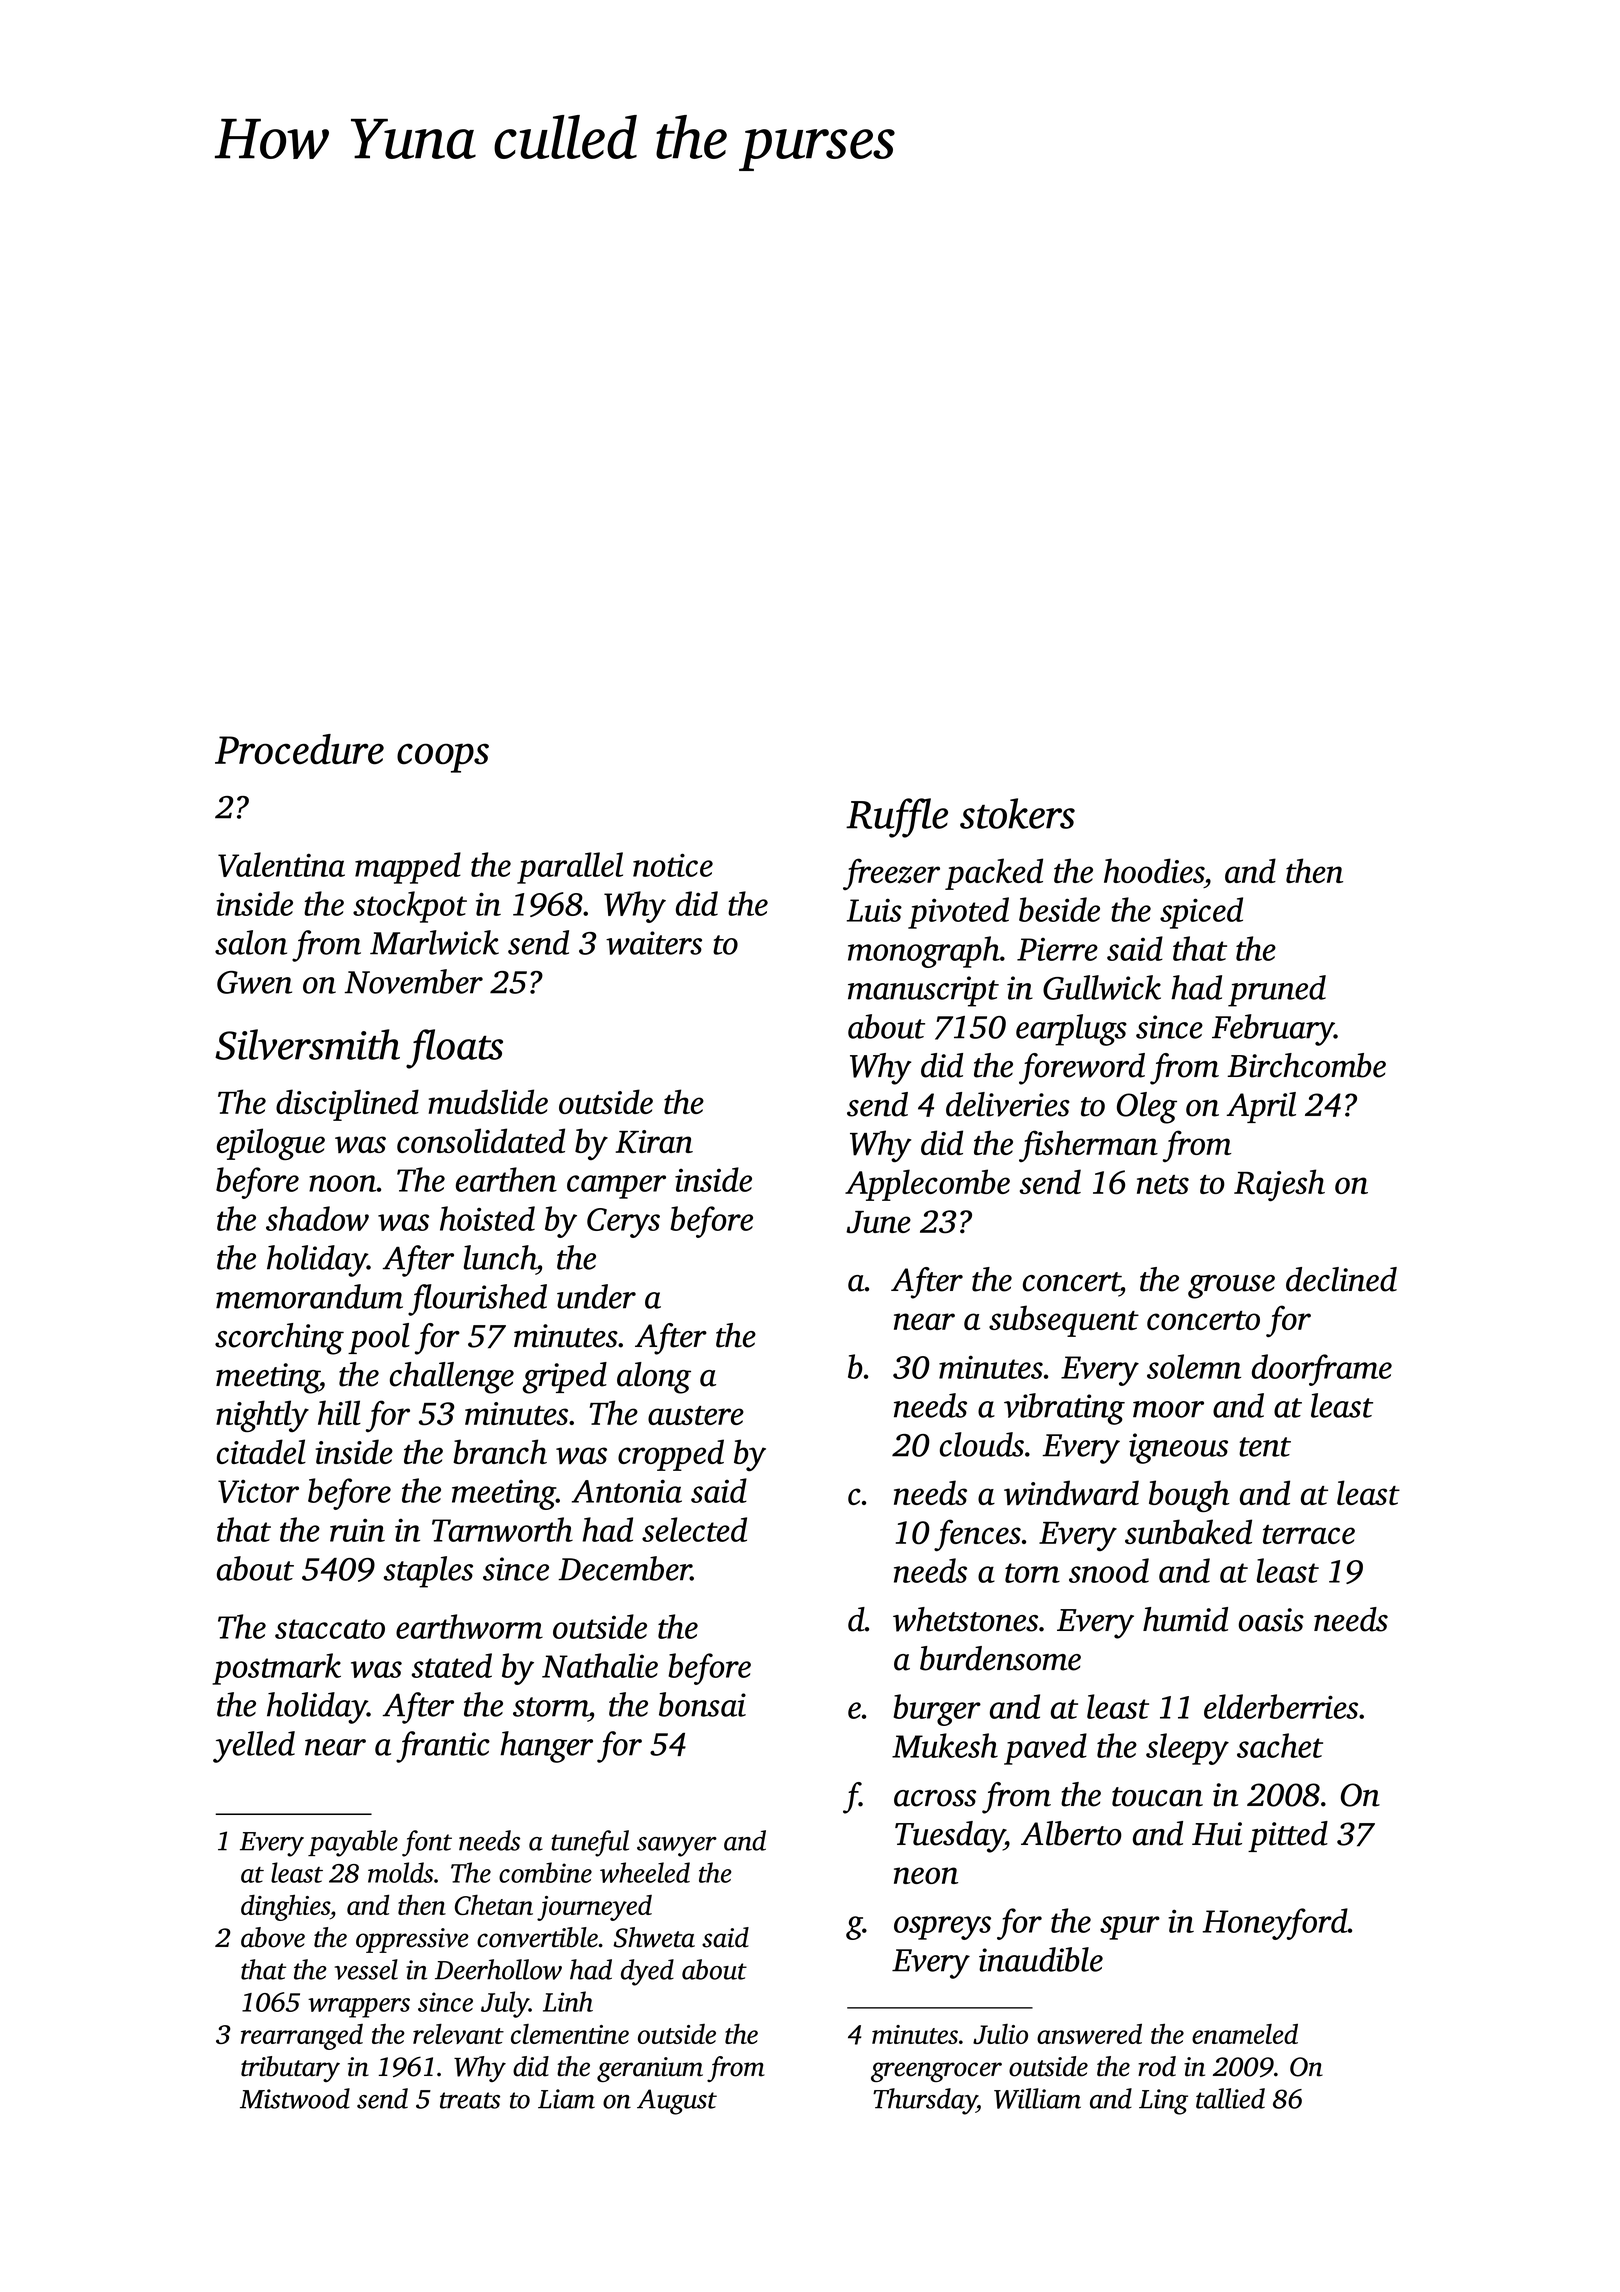  I want to click on oasis, so click(1271, 1620).
